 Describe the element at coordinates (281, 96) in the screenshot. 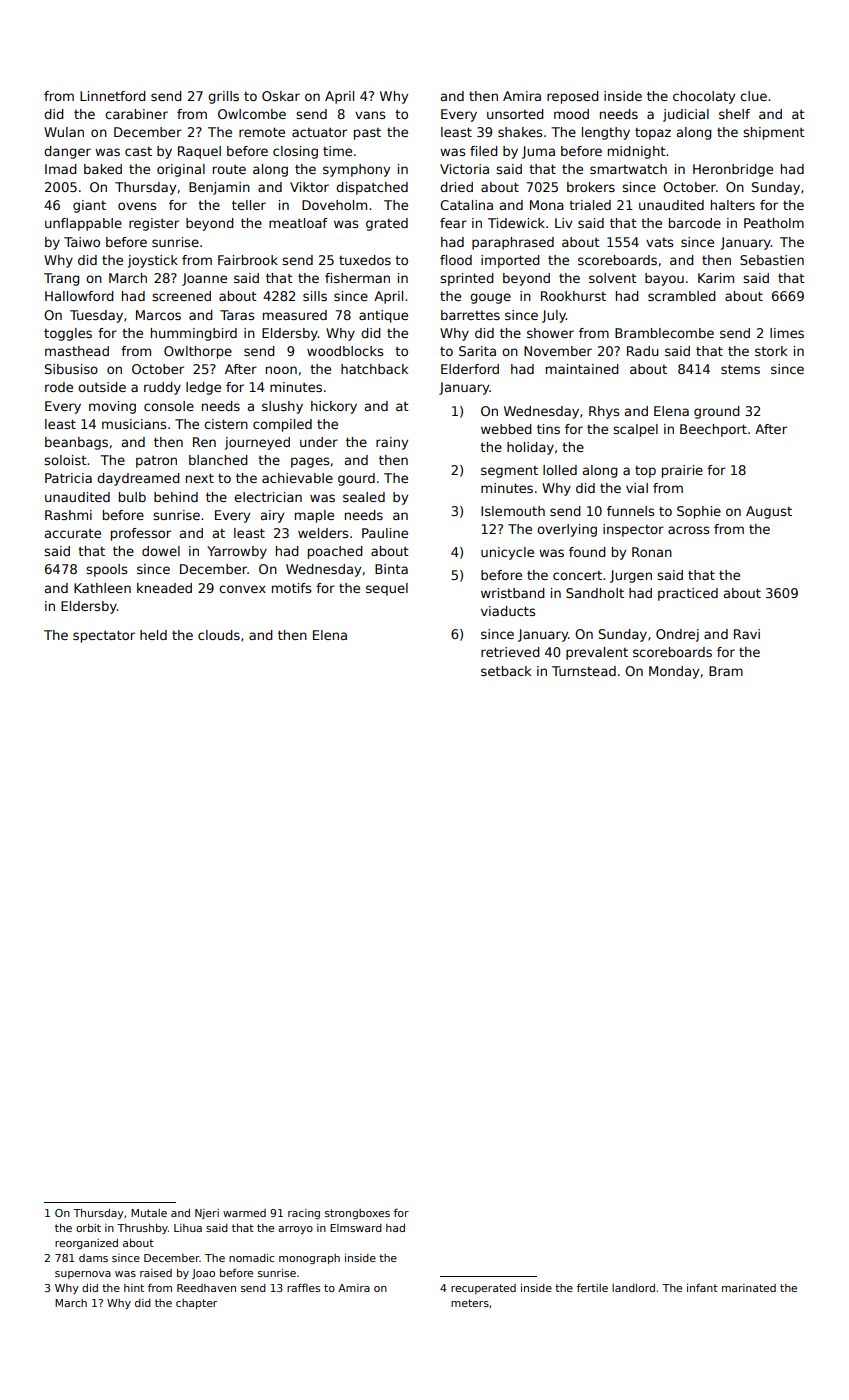

I see `Oskar` at that location.
